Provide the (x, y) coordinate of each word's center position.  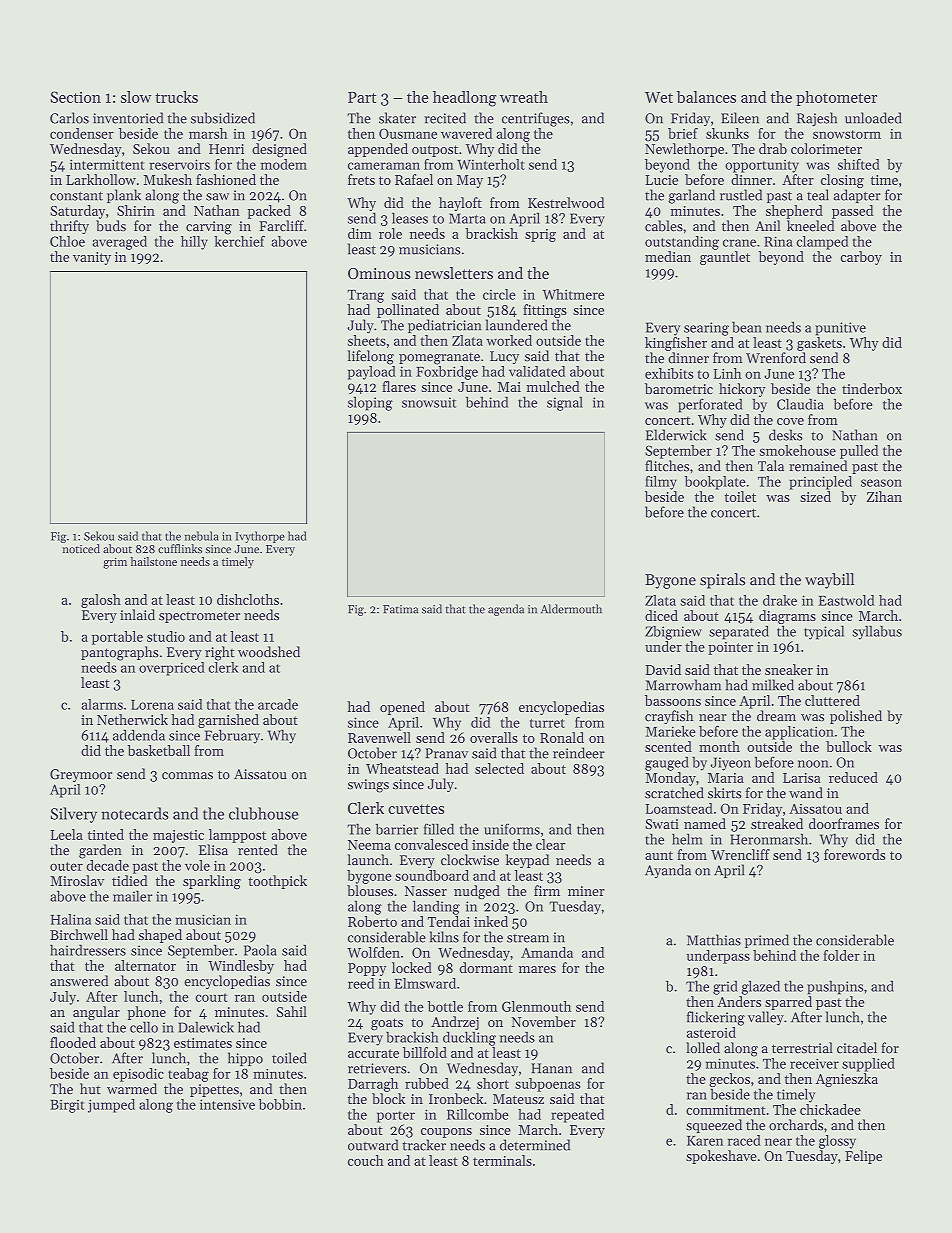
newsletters (454, 273)
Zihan (884, 496)
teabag (188, 1075)
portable (117, 638)
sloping (370, 404)
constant (76, 196)
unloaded (873, 118)
